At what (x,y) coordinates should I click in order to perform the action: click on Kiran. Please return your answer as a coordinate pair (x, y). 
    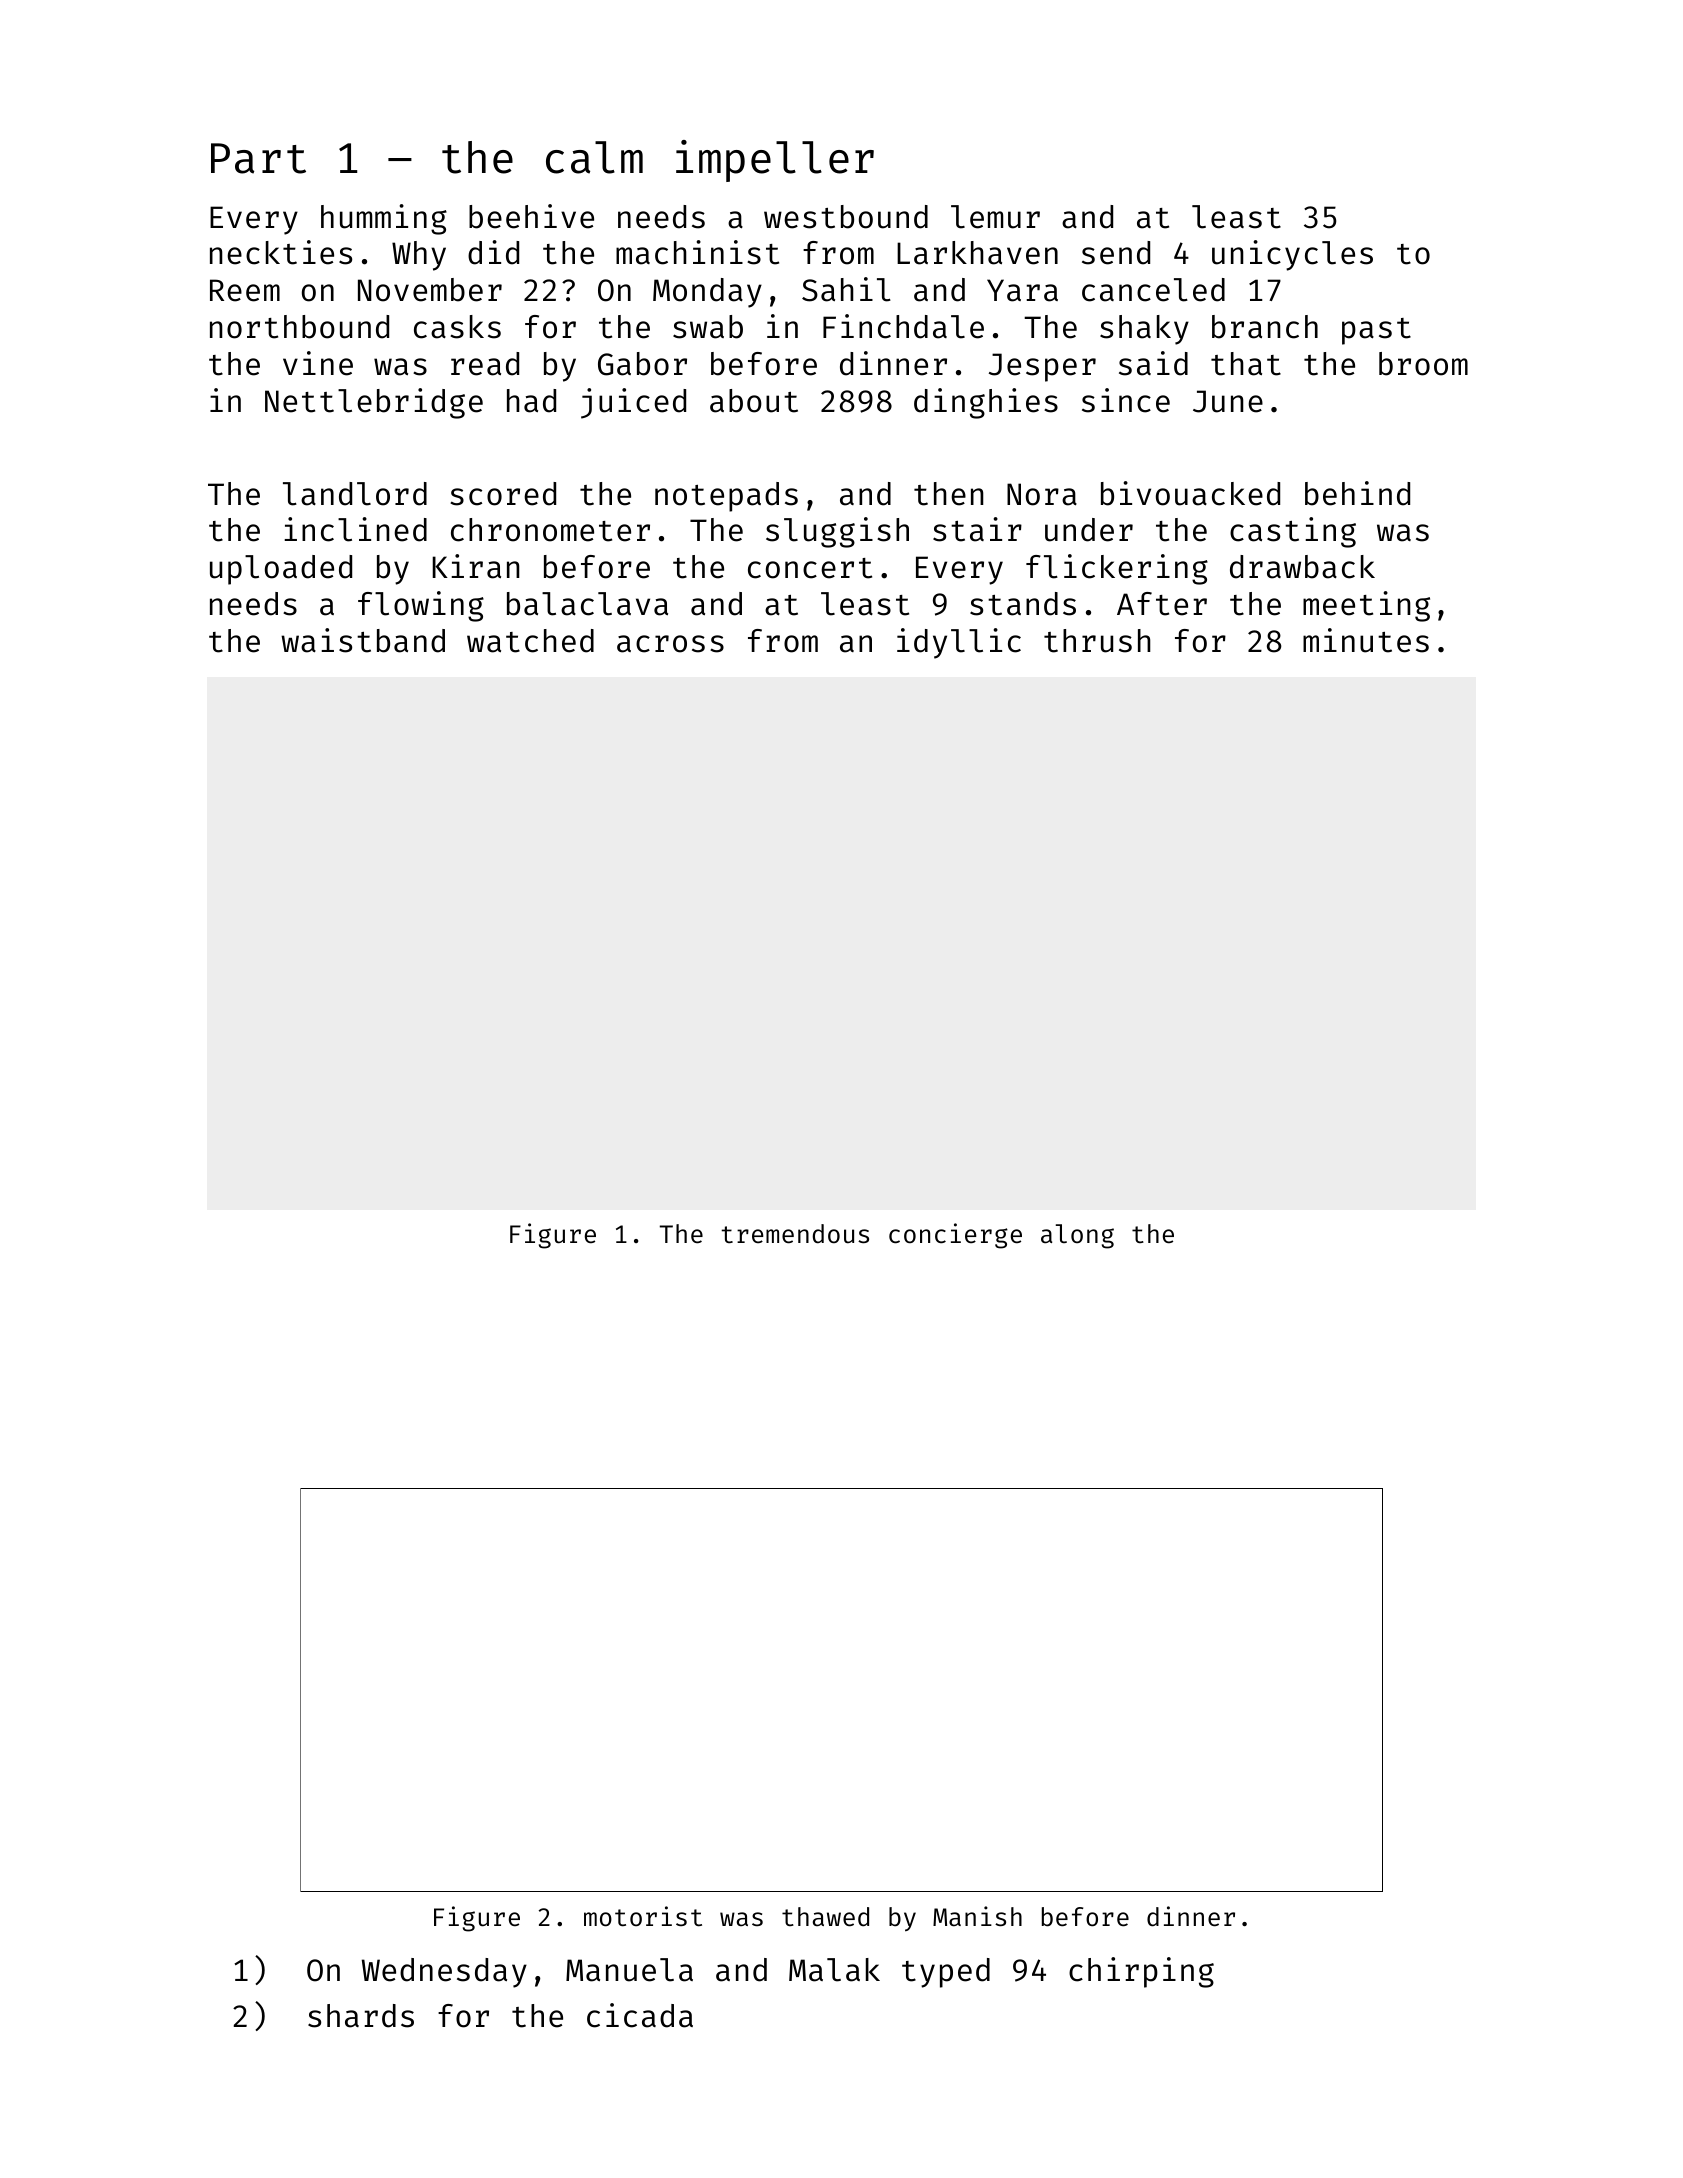
    Looking at the image, I should click on (476, 566).
